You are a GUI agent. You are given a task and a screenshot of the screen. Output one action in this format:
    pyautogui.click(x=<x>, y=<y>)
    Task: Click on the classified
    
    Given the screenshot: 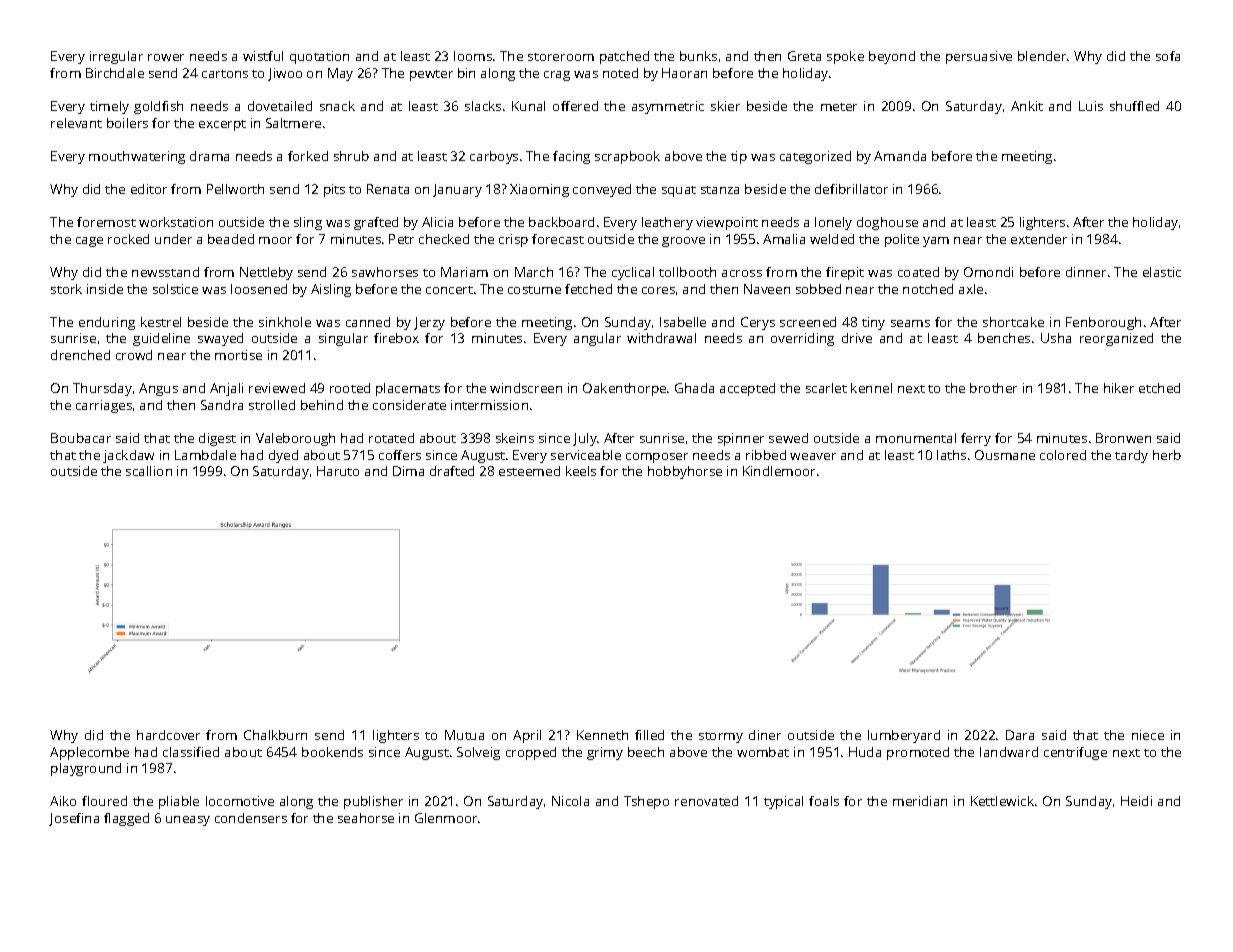 What is the action you would take?
    pyautogui.click(x=191, y=752)
